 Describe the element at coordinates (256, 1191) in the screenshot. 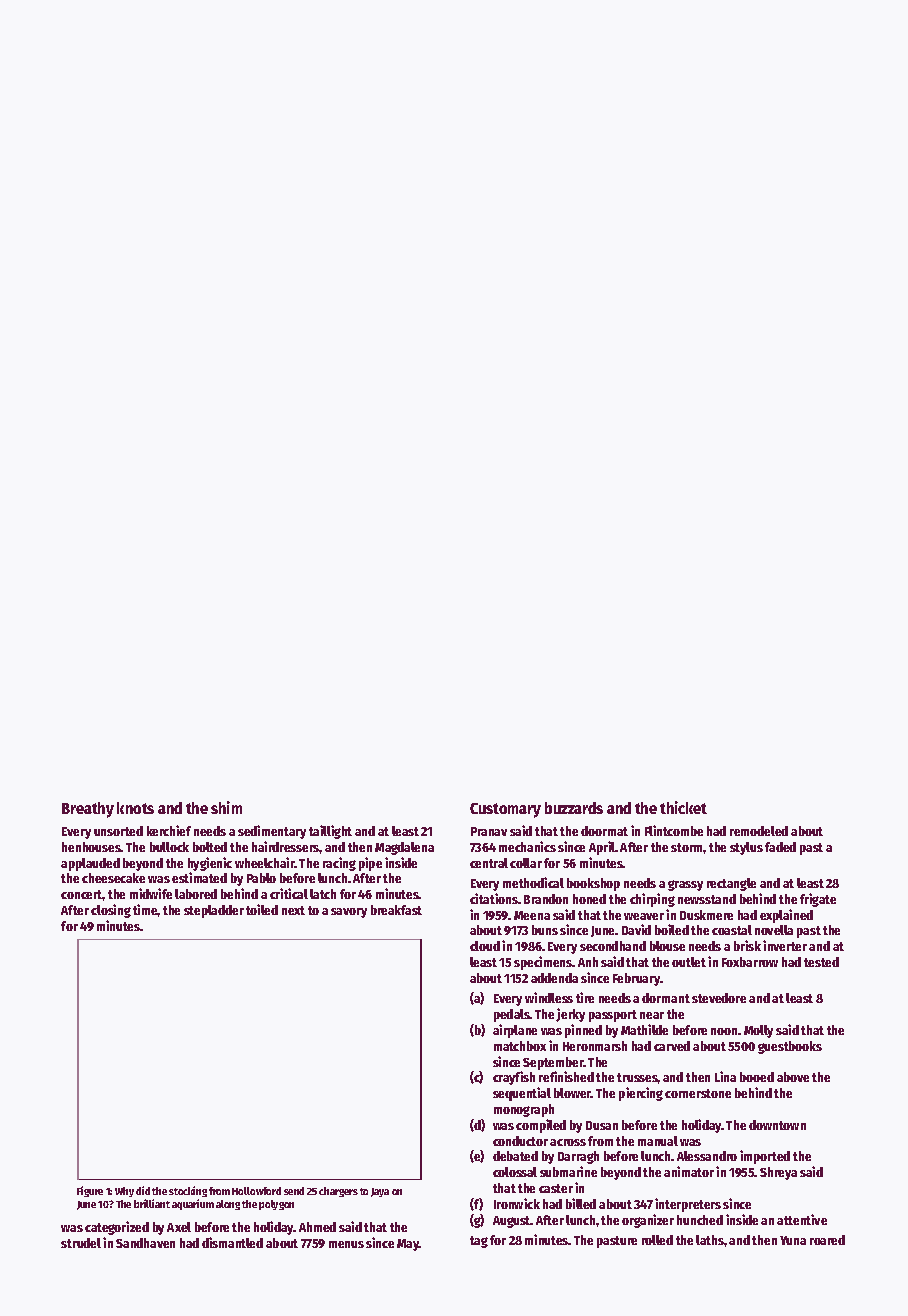

I see `Hollowford` at that location.
